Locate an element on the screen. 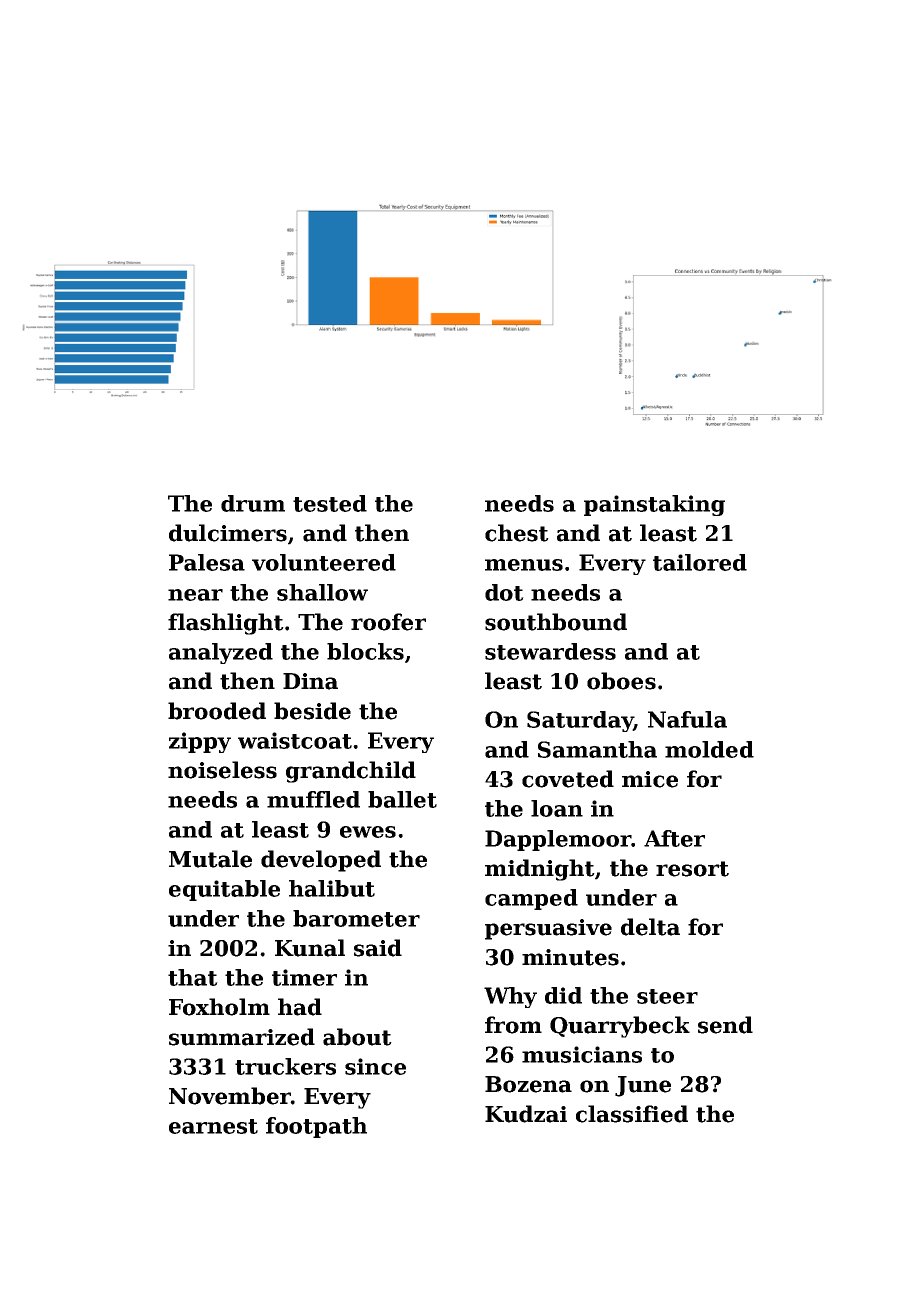  summarized is located at coordinates (242, 1037).
